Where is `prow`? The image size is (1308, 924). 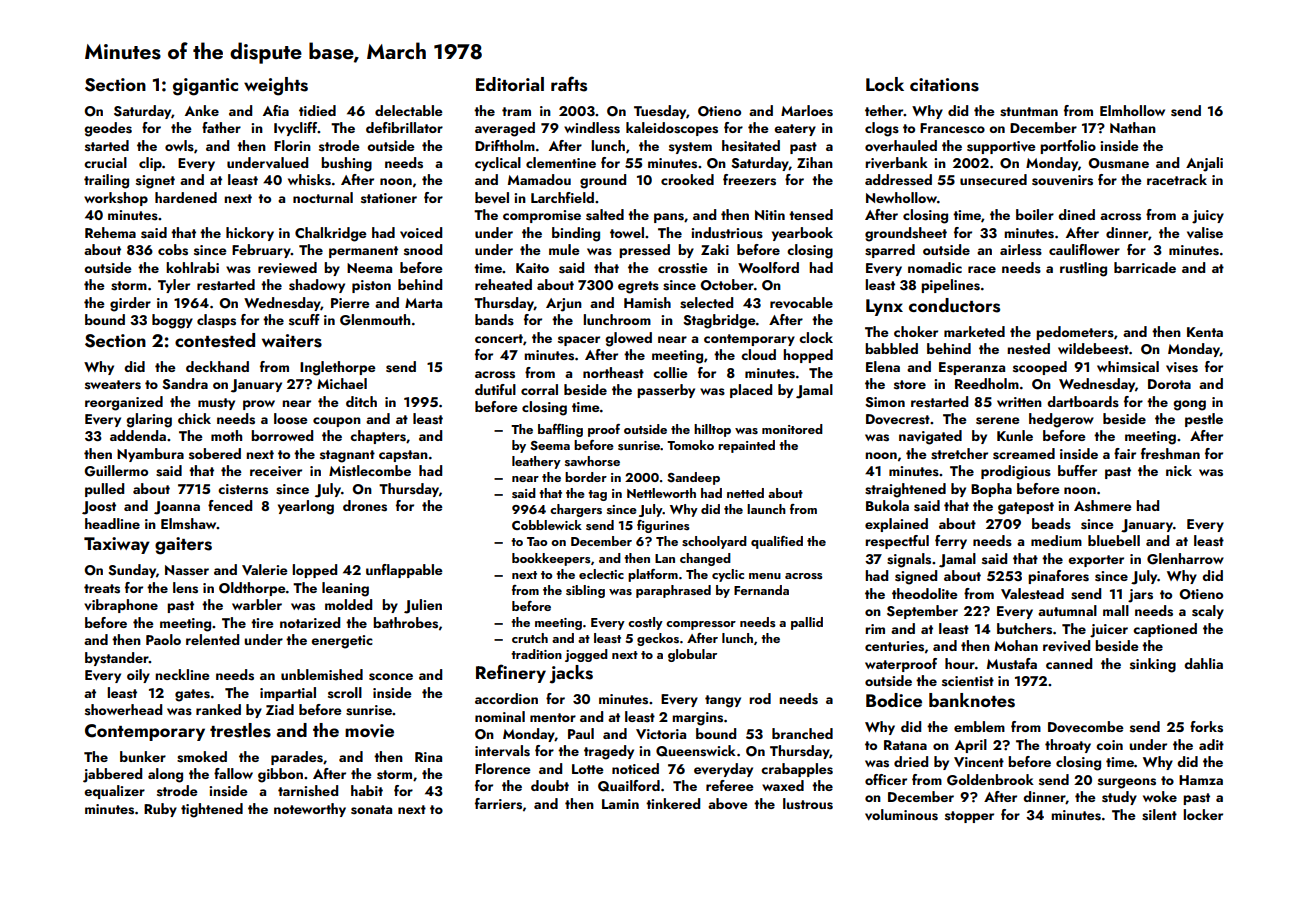
prow is located at coordinates (259, 405).
